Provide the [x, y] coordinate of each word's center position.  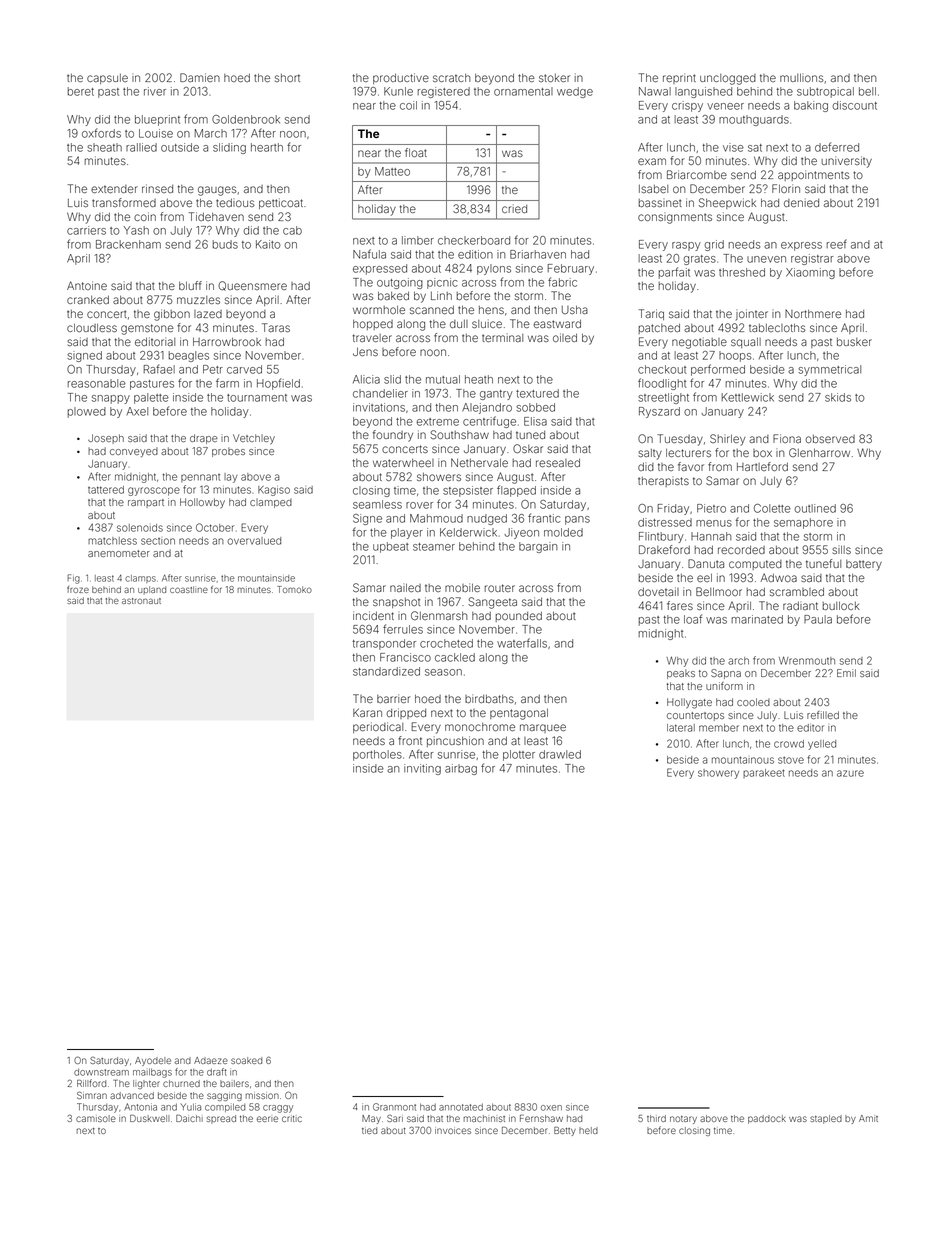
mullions [802, 78]
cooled [753, 702]
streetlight [663, 398]
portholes [377, 755]
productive [401, 78]
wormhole [379, 310]
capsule [107, 79]
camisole [96, 1118]
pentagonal [519, 714]
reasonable [97, 383]
